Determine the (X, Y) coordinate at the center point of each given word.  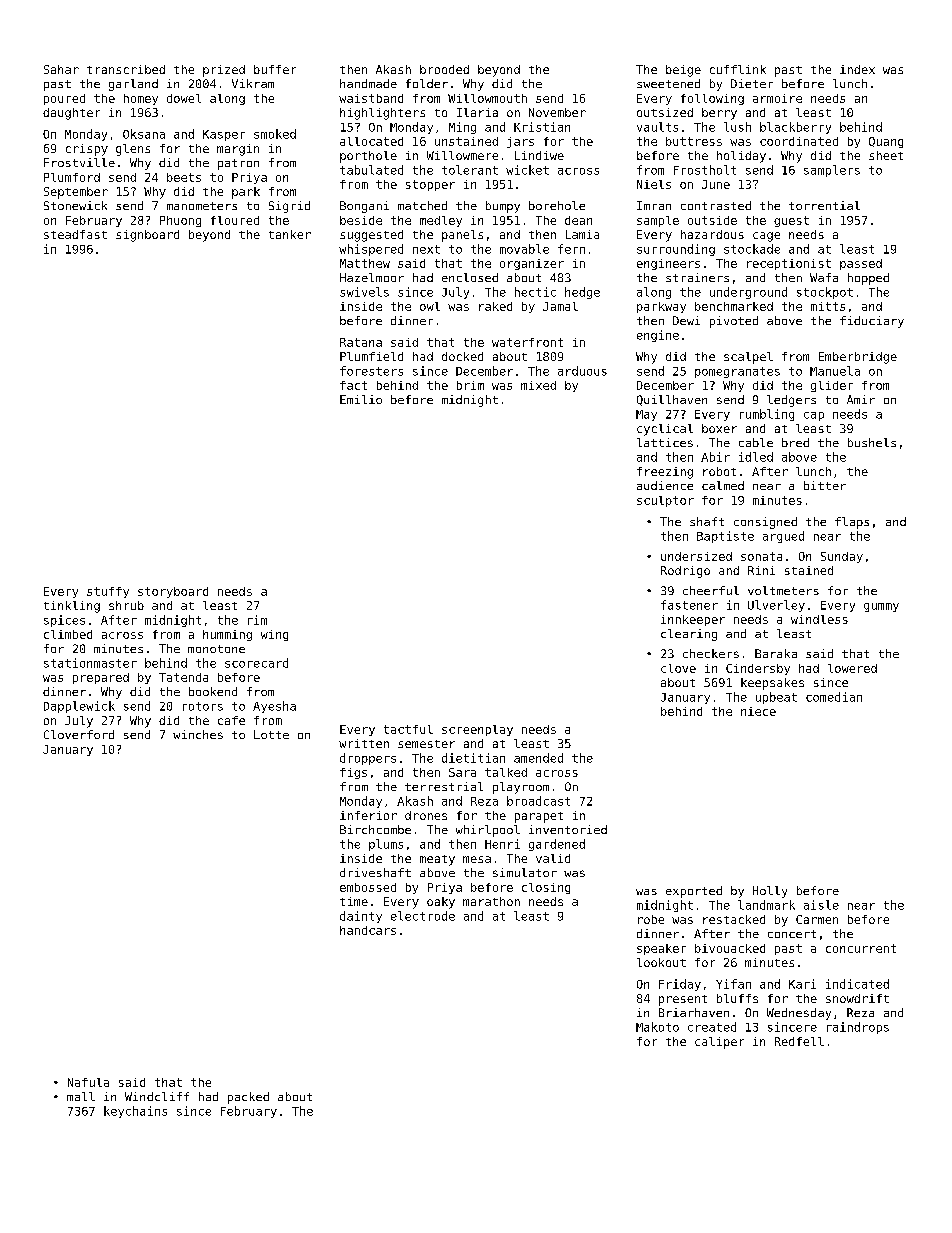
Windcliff (157, 1096)
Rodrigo (685, 572)
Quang (886, 142)
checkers (711, 653)
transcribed (126, 69)
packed (248, 1098)
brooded (444, 69)
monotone (216, 649)
